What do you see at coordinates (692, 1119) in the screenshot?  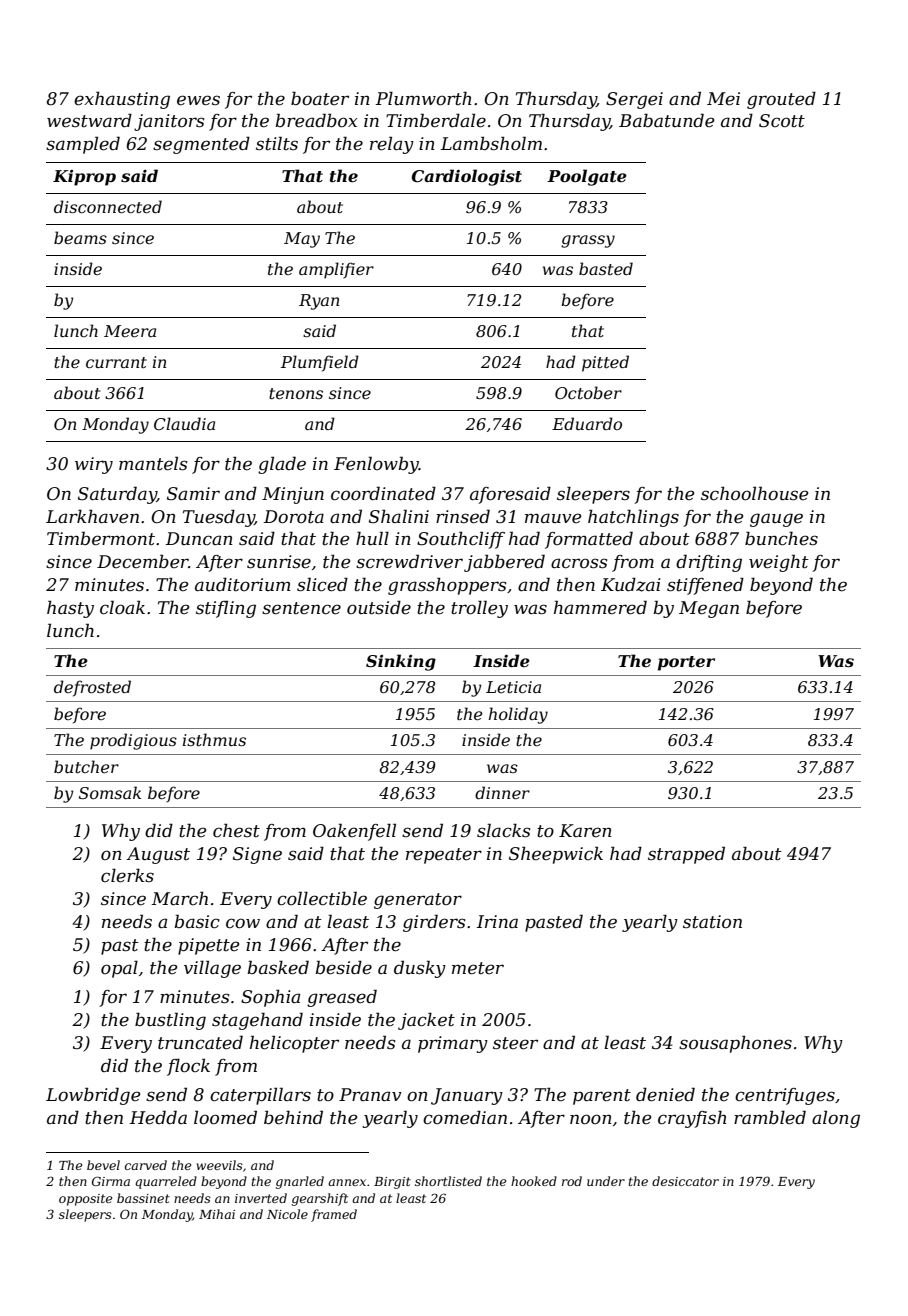 I see `crayfish` at bounding box center [692, 1119].
